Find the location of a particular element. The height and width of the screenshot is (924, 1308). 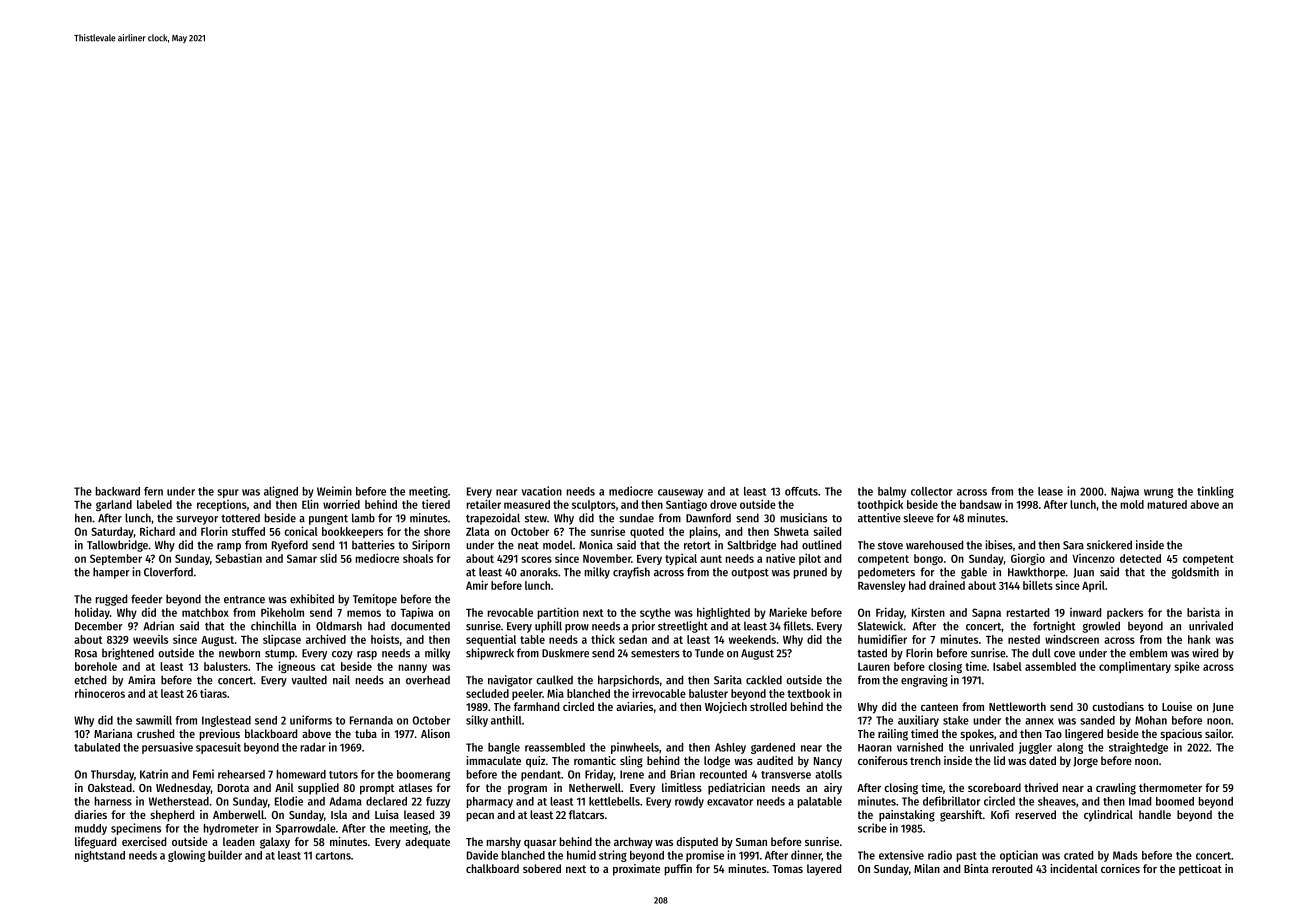

outpost is located at coordinates (750, 573).
